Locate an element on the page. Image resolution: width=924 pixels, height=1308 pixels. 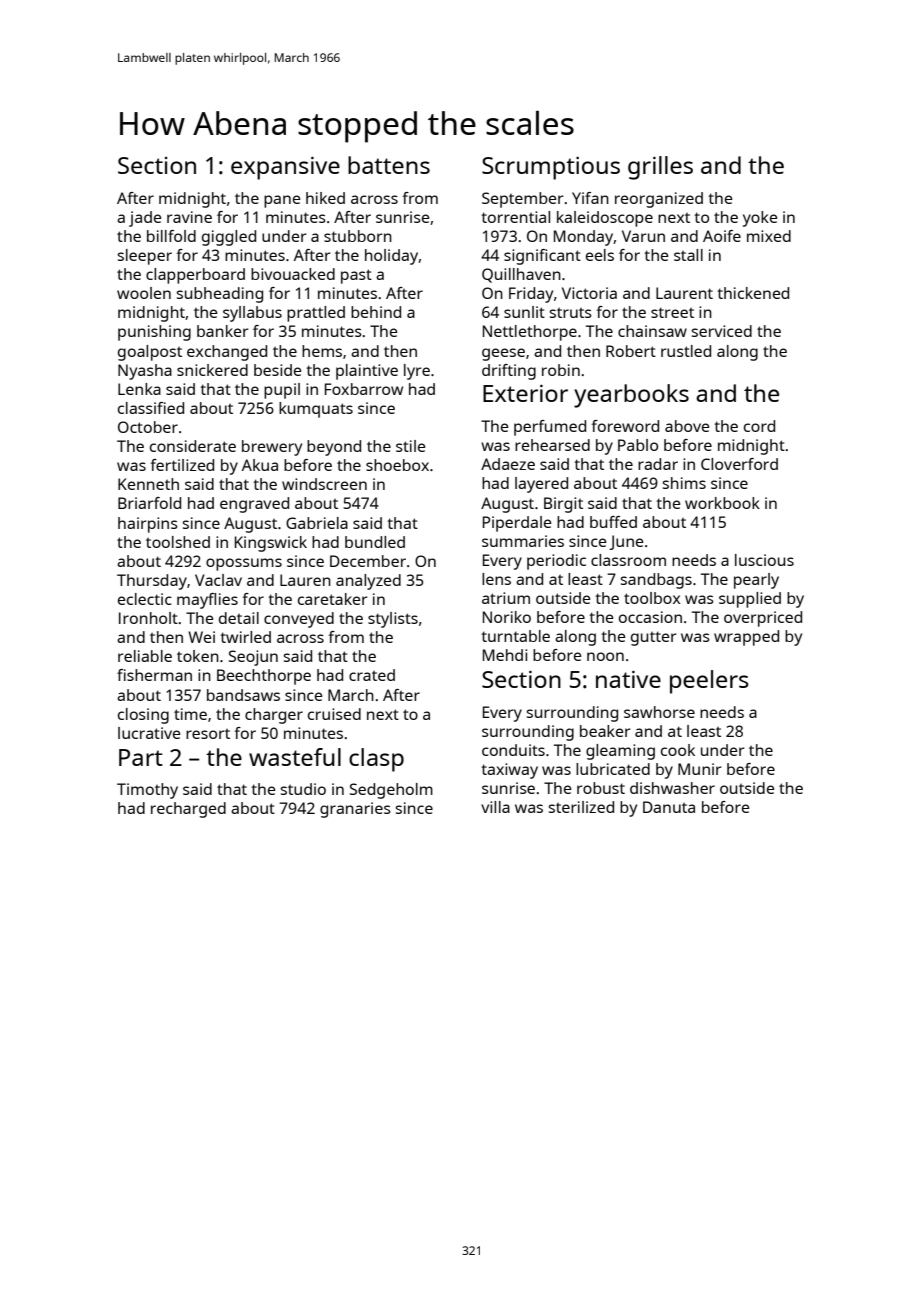
Timothy is located at coordinates (147, 791).
